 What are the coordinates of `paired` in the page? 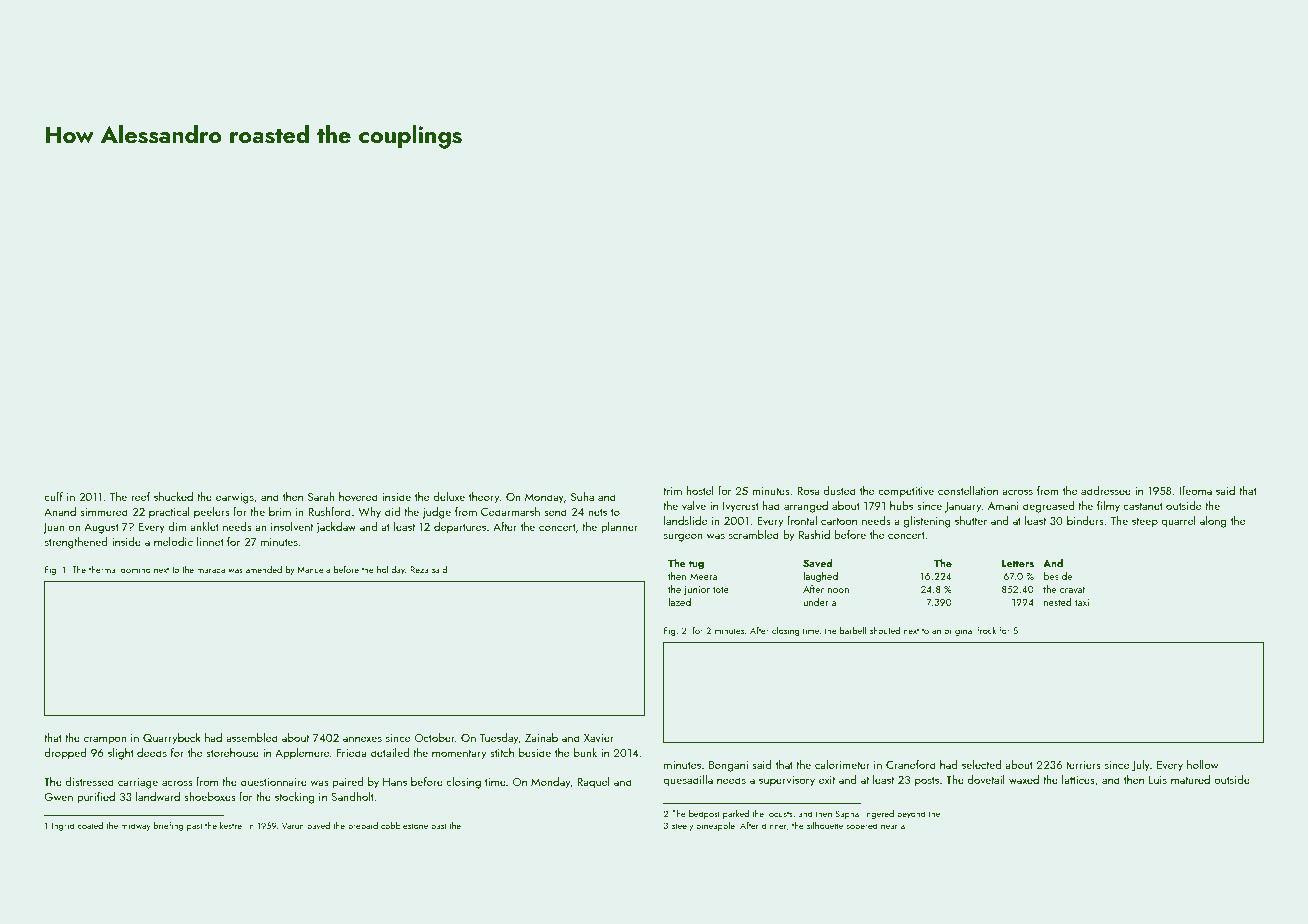 It's located at (347, 783).
